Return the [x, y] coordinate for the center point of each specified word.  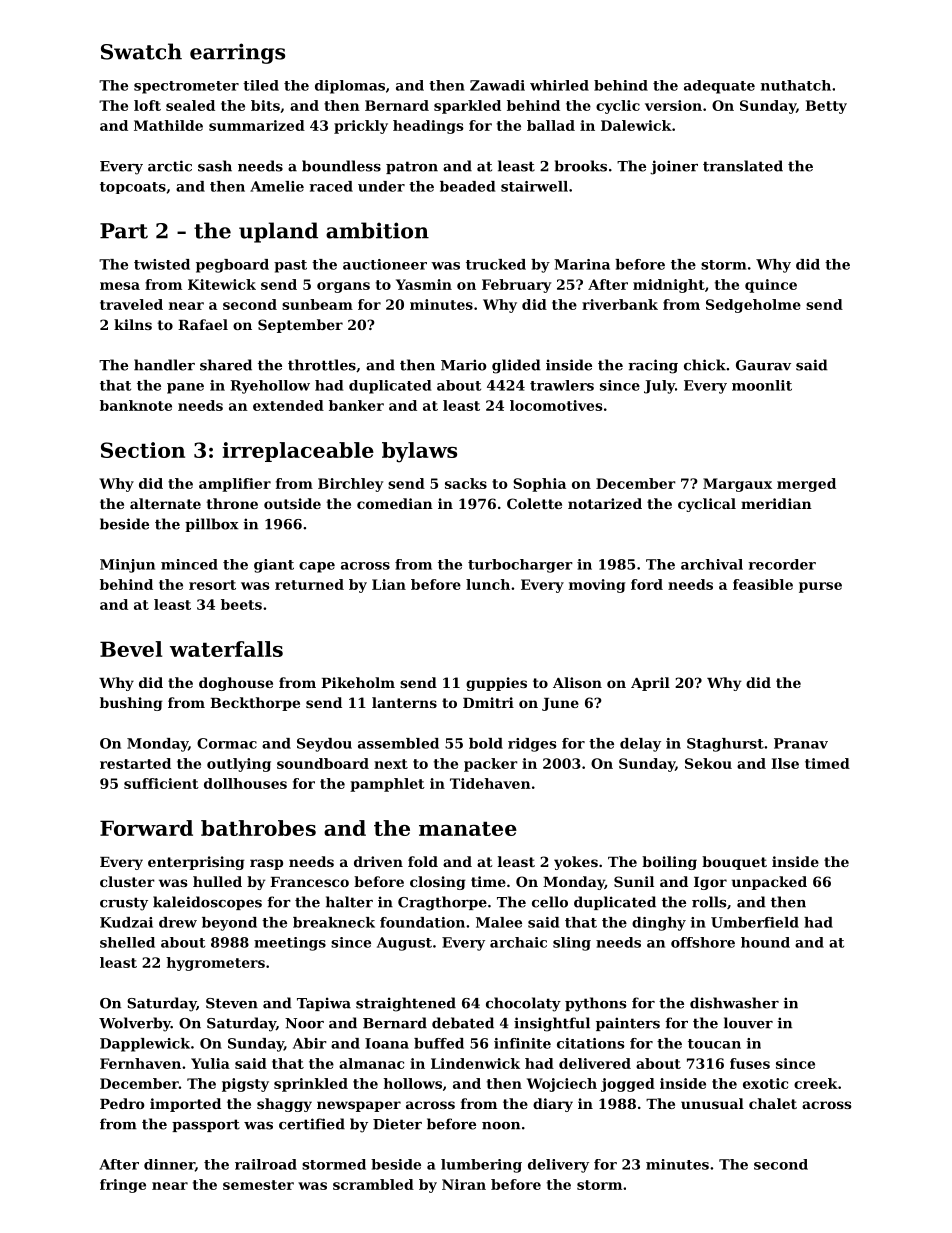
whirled [559, 85]
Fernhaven [140, 1063]
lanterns [404, 702]
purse [820, 587]
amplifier [235, 485]
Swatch [141, 51]
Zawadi [497, 85]
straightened [406, 1004]
